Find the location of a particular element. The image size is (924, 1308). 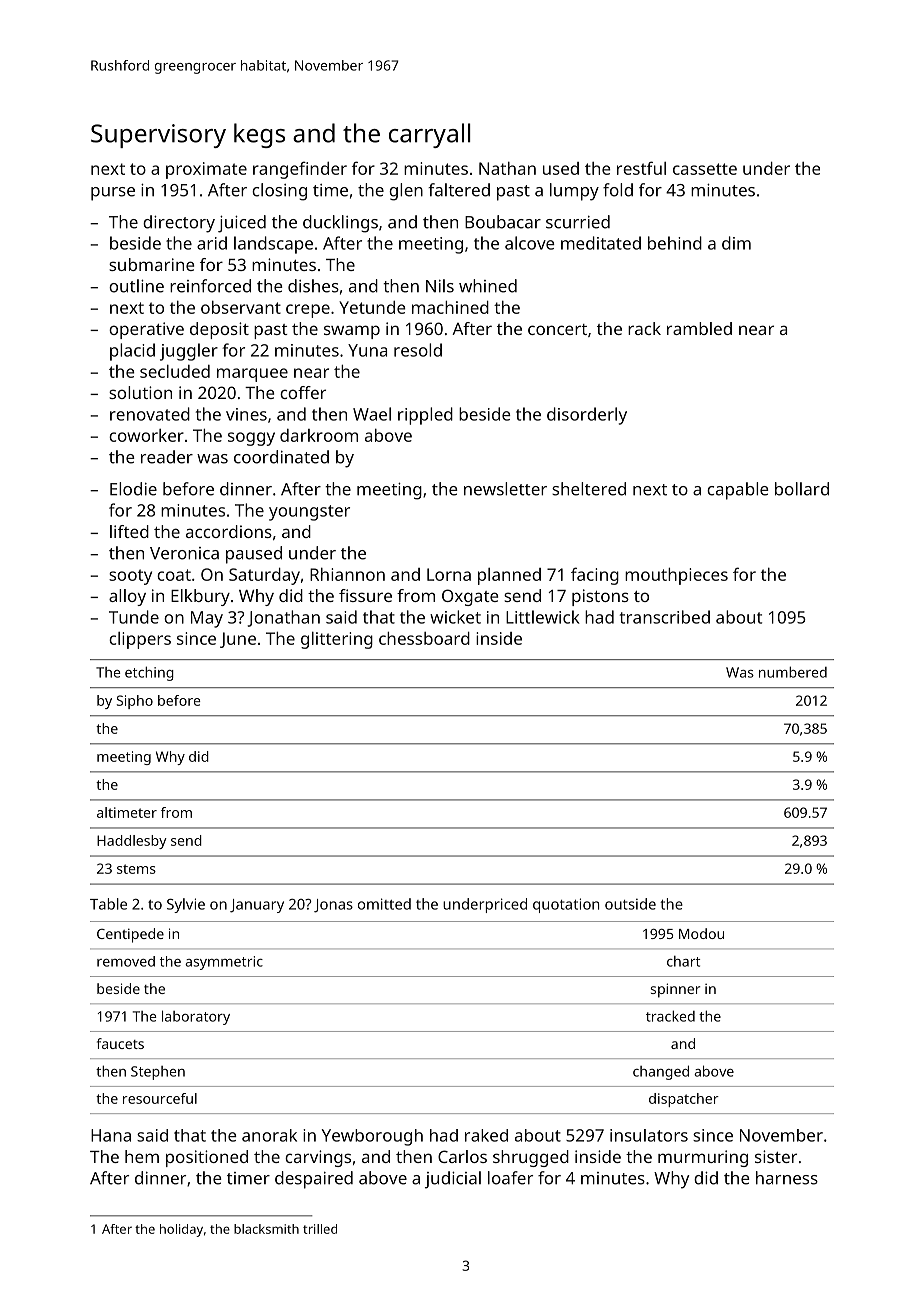

omitted is located at coordinates (384, 904).
